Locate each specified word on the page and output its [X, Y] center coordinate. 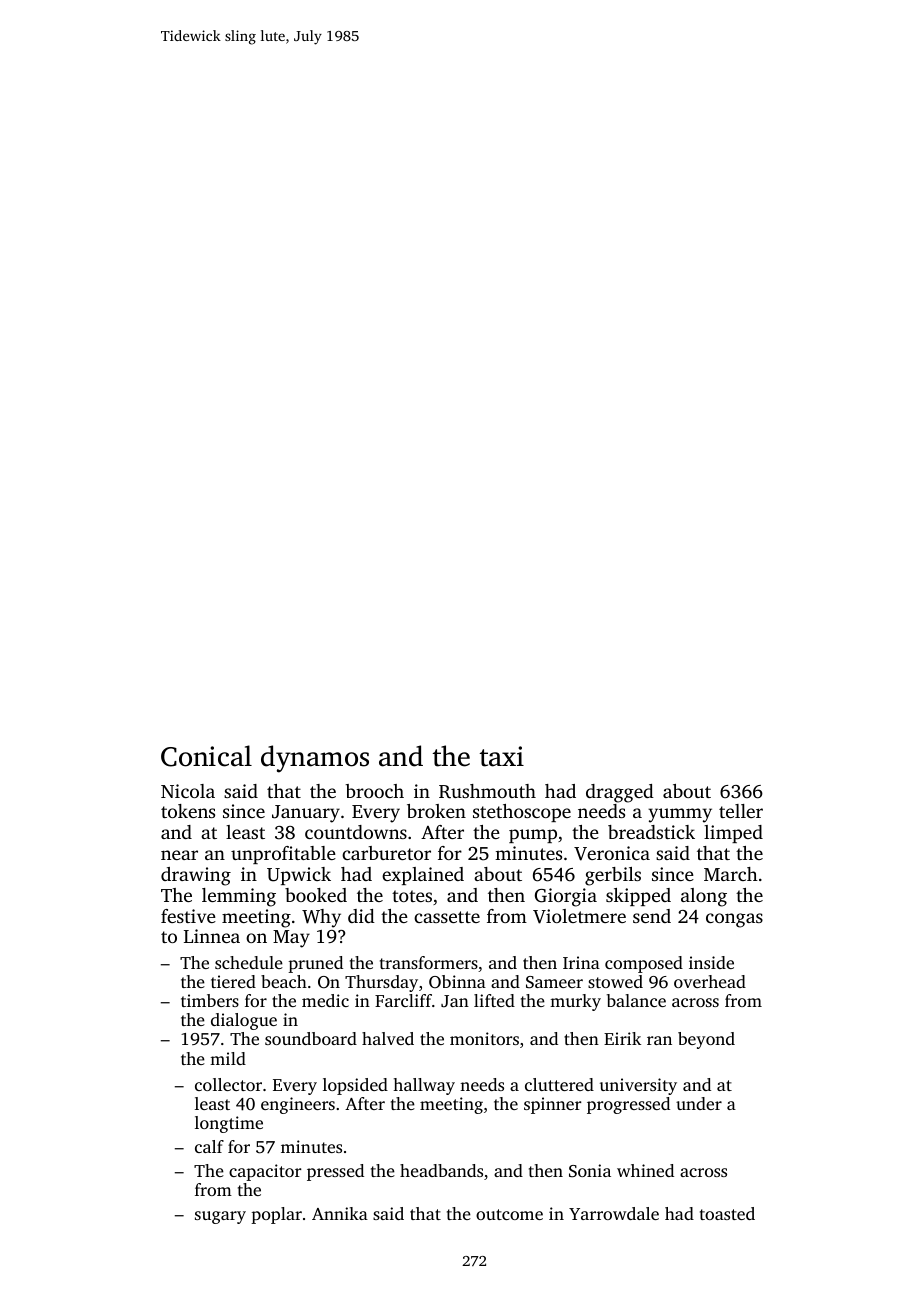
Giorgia [566, 897]
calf [209, 1146]
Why [321, 918]
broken [436, 811]
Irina [581, 962]
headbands [441, 1170]
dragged [620, 793]
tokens [188, 811]
